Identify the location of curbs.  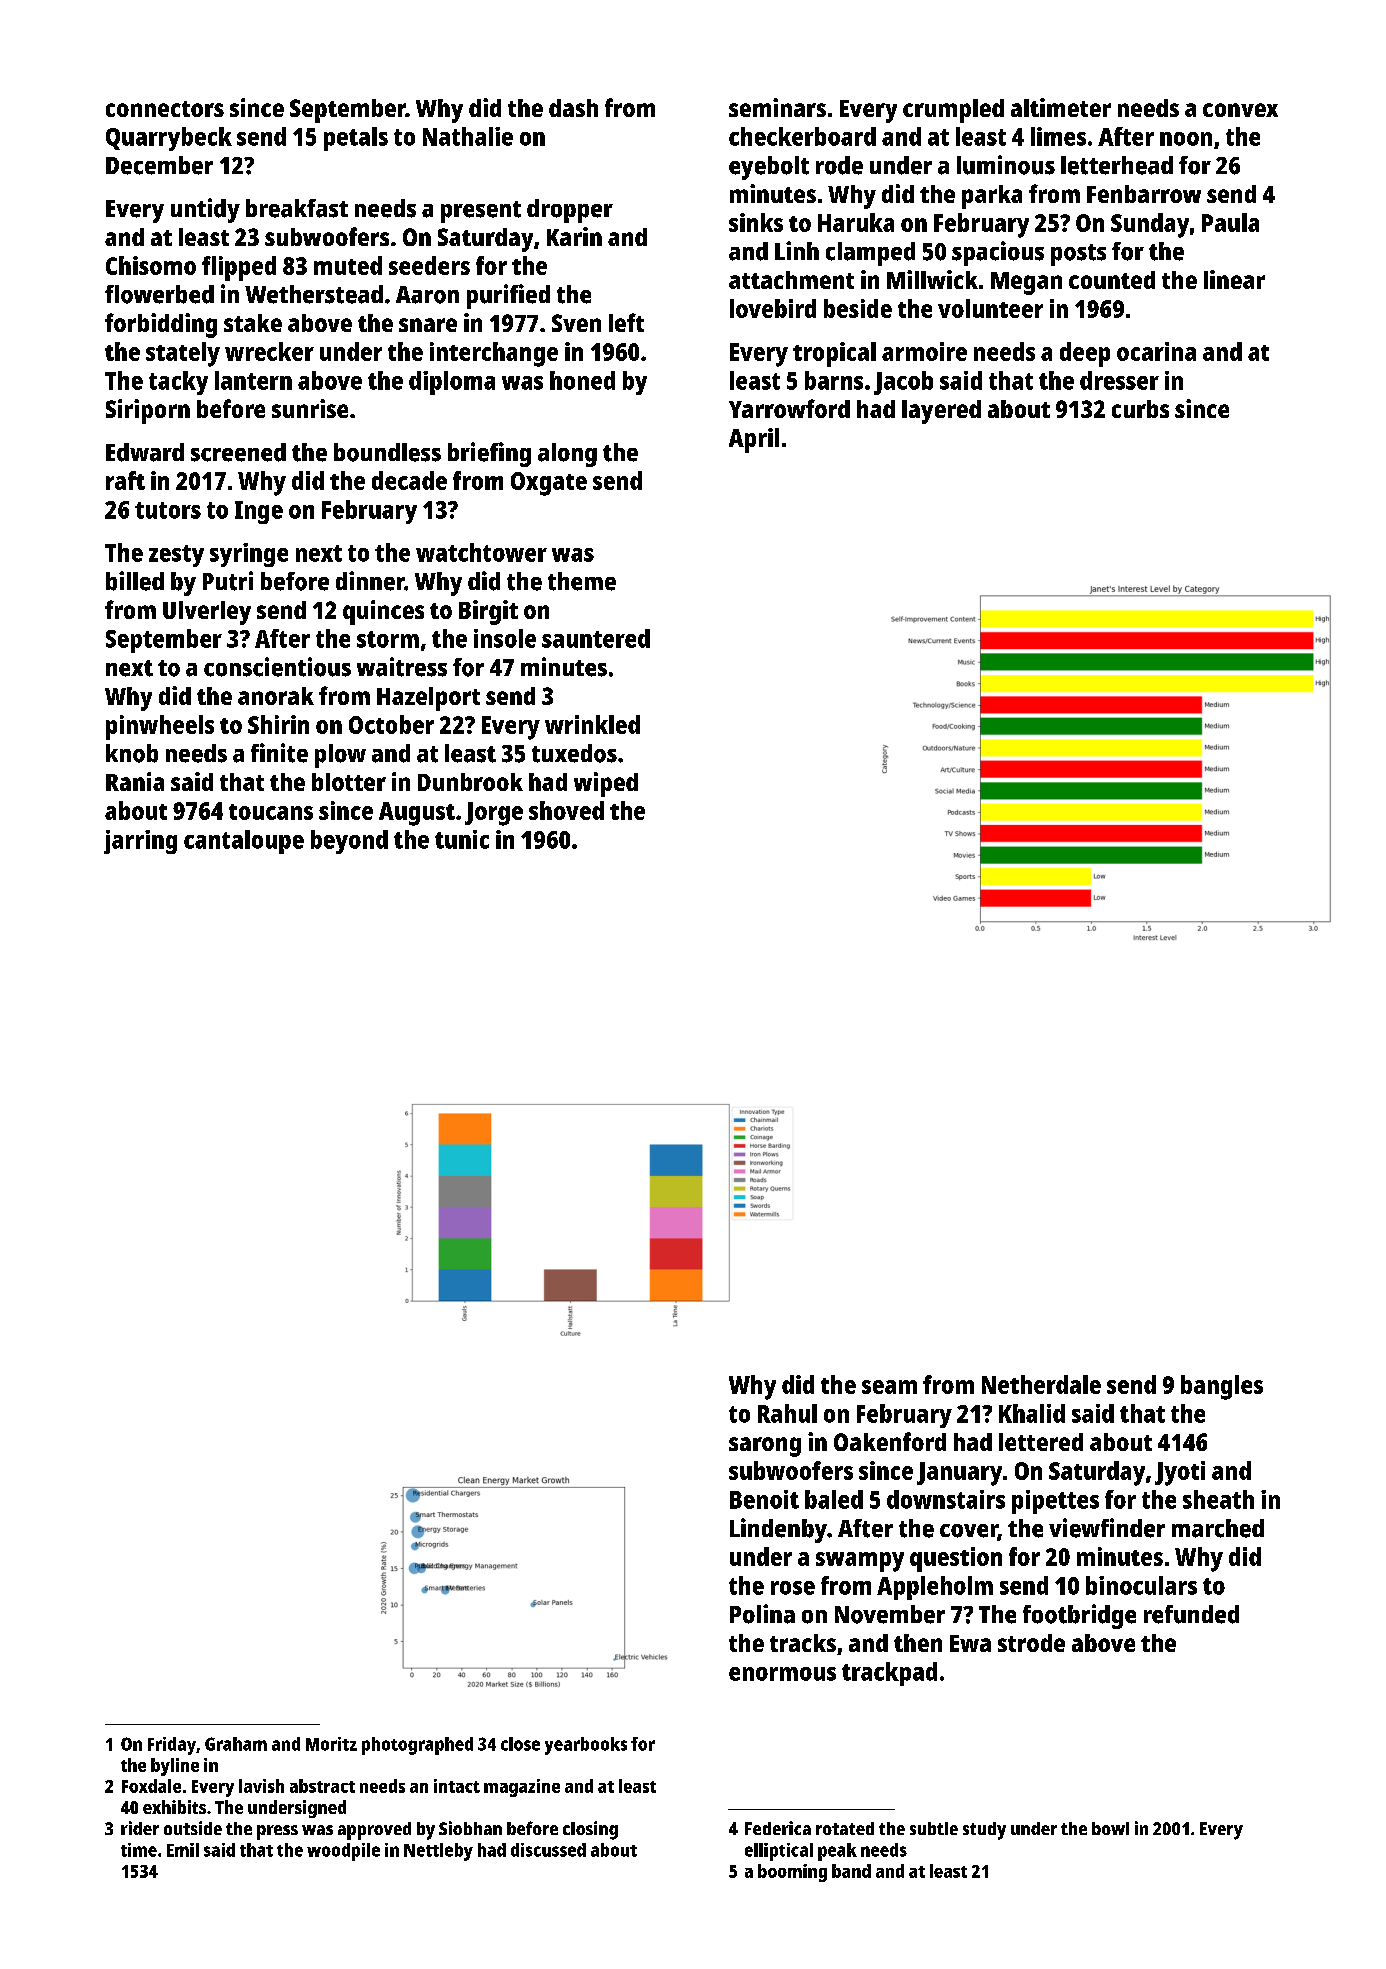
(1140, 409).
